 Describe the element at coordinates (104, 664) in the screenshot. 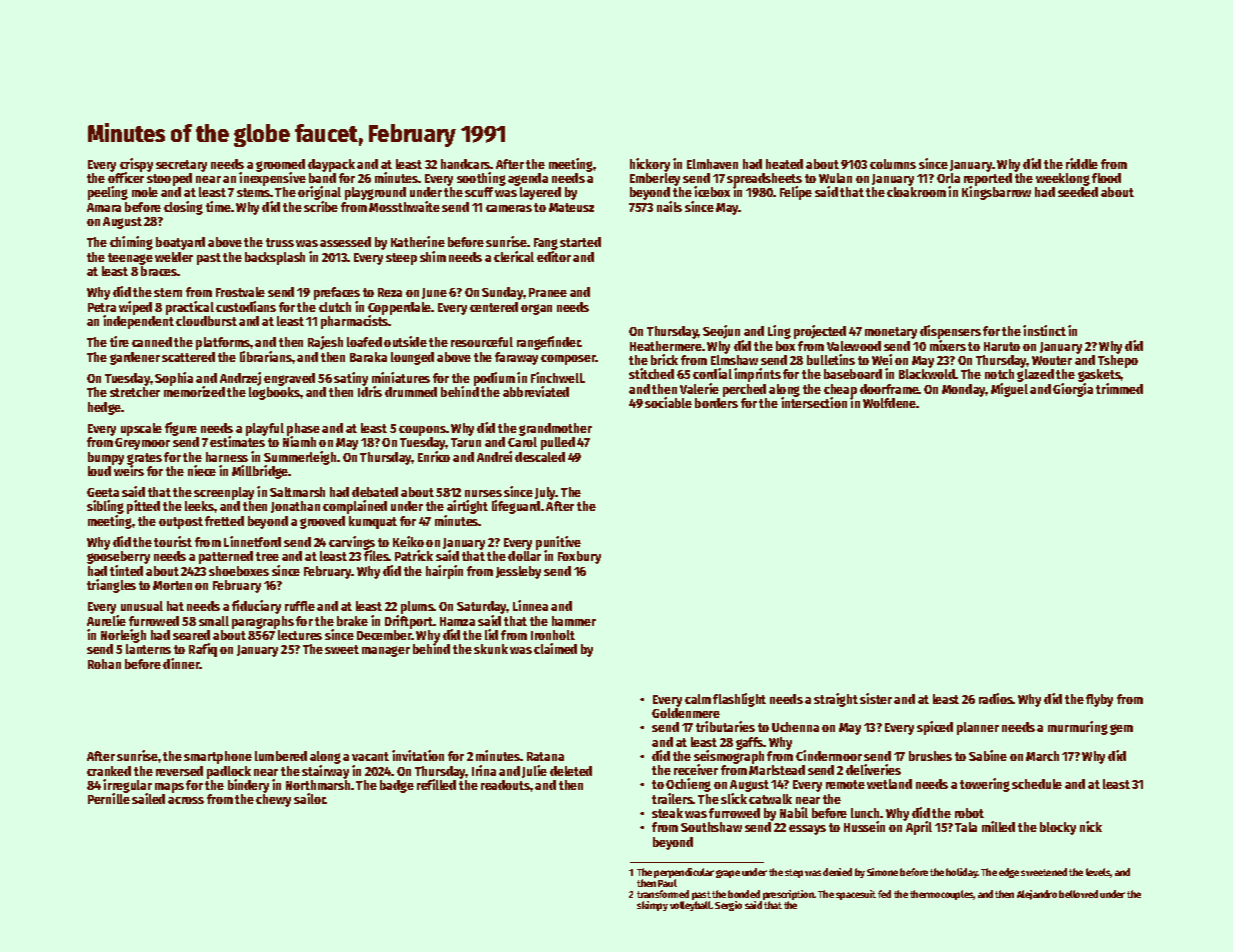

I see `Rohan` at that location.
